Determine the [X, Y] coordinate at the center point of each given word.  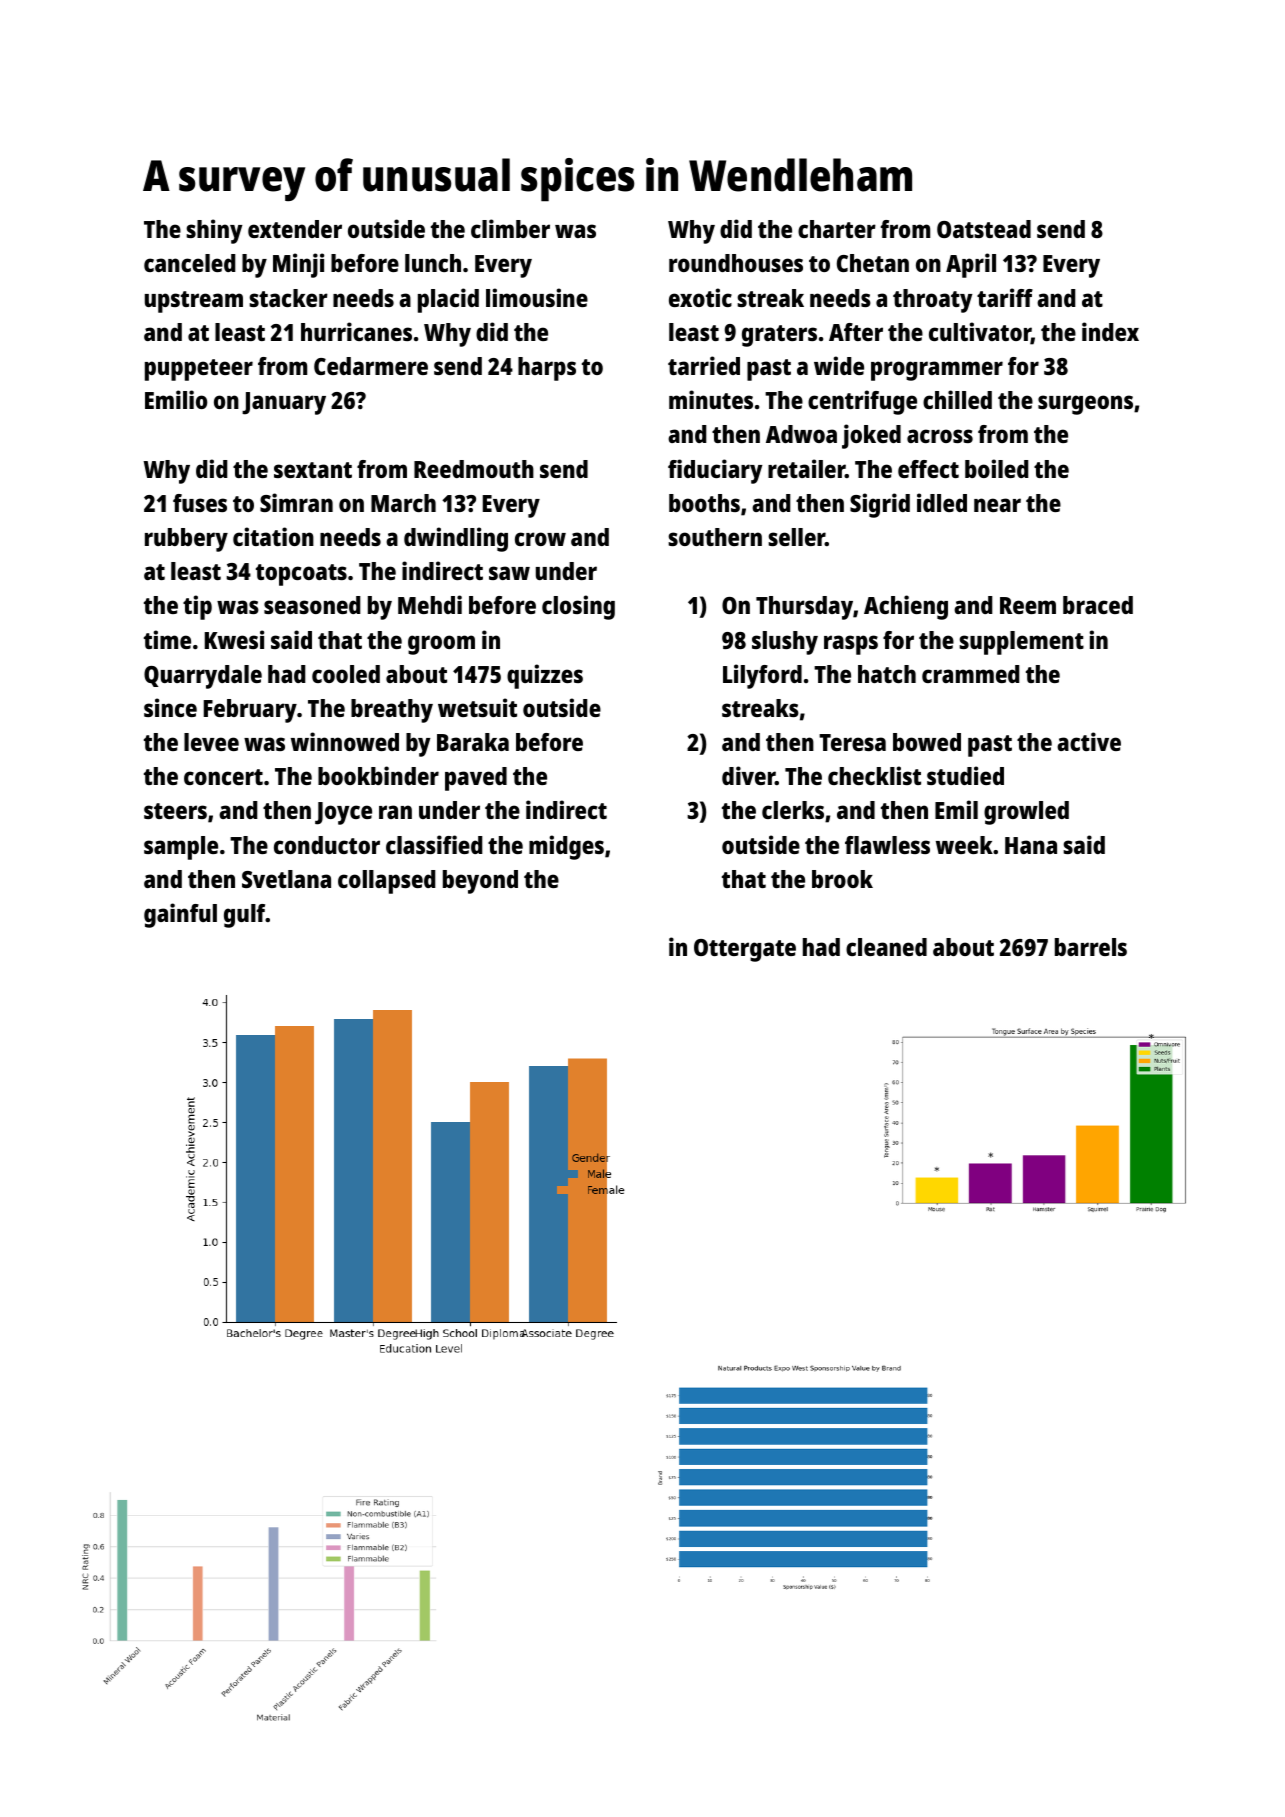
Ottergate [745, 950]
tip [197, 607]
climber [510, 228]
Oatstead [984, 229]
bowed [927, 742]
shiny [214, 231]
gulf [245, 916]
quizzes [545, 676]
